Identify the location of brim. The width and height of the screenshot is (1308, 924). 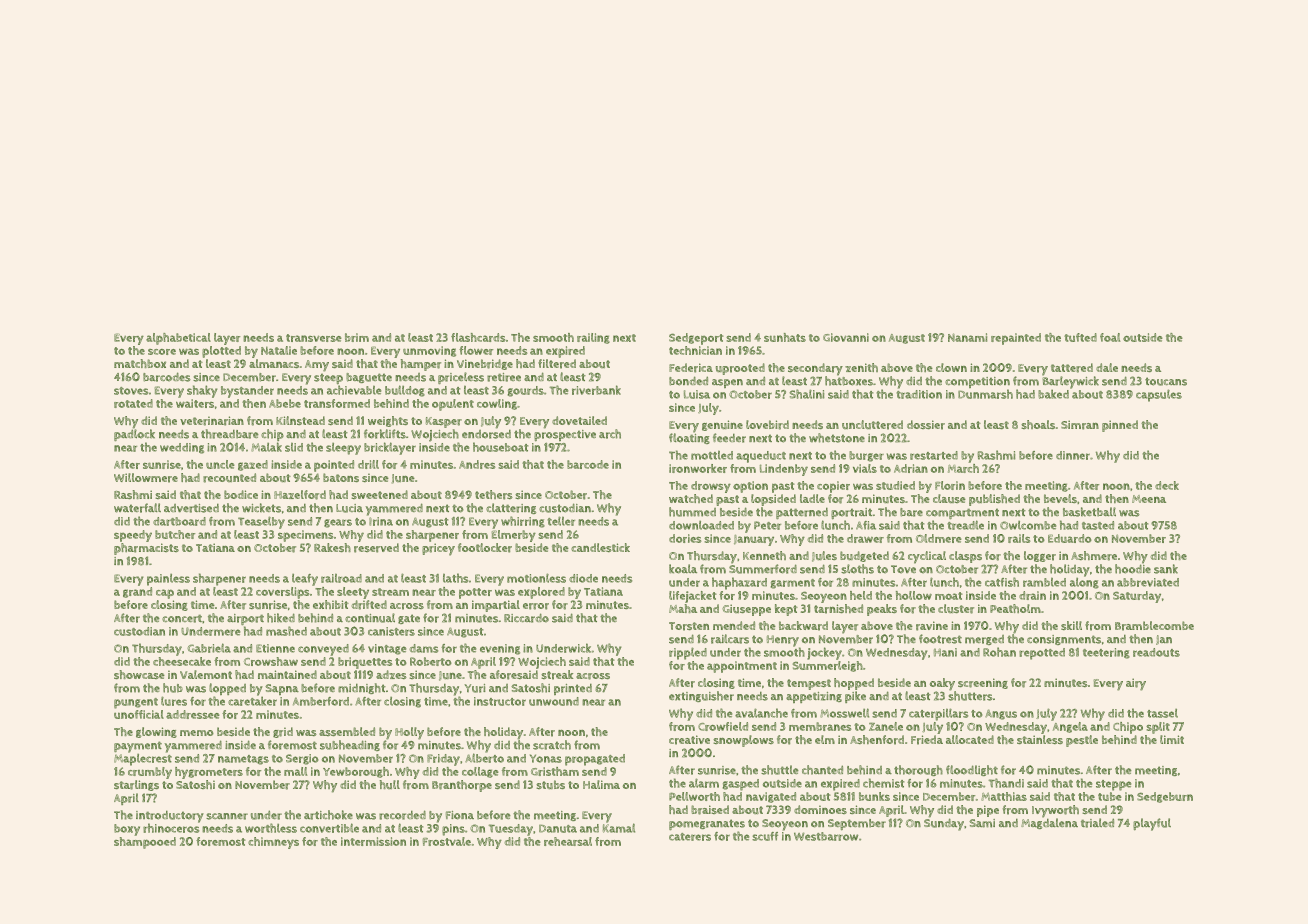
(357, 337).
